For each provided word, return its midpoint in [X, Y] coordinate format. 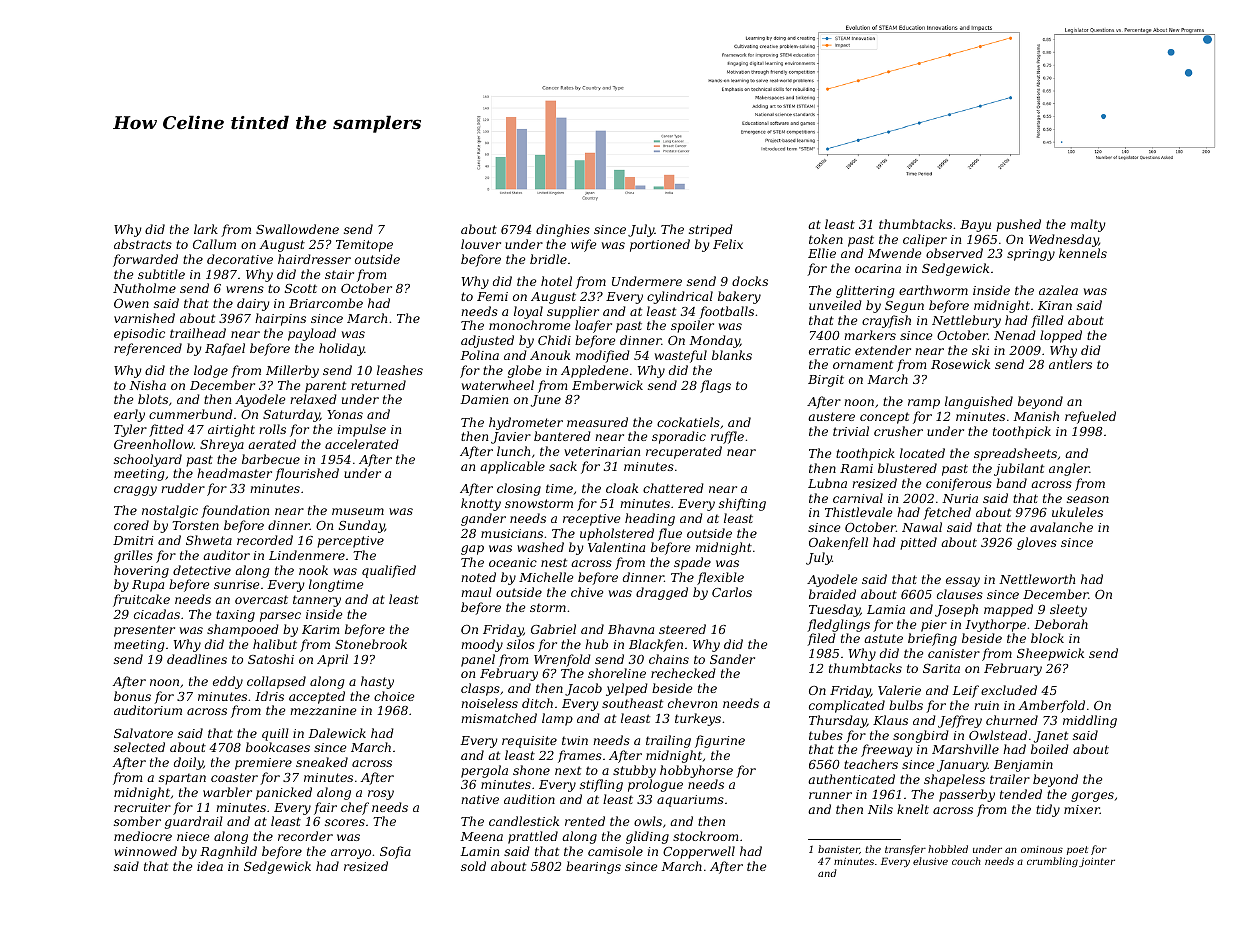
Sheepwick [1050, 654]
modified [603, 356]
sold [473, 866]
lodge [211, 371]
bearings [593, 867]
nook [313, 570]
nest [554, 562]
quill [275, 734]
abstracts [143, 244]
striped [711, 230]
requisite [529, 742]
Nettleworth [1037, 579]
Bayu [975, 226]
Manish [1036, 416]
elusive [930, 861]
